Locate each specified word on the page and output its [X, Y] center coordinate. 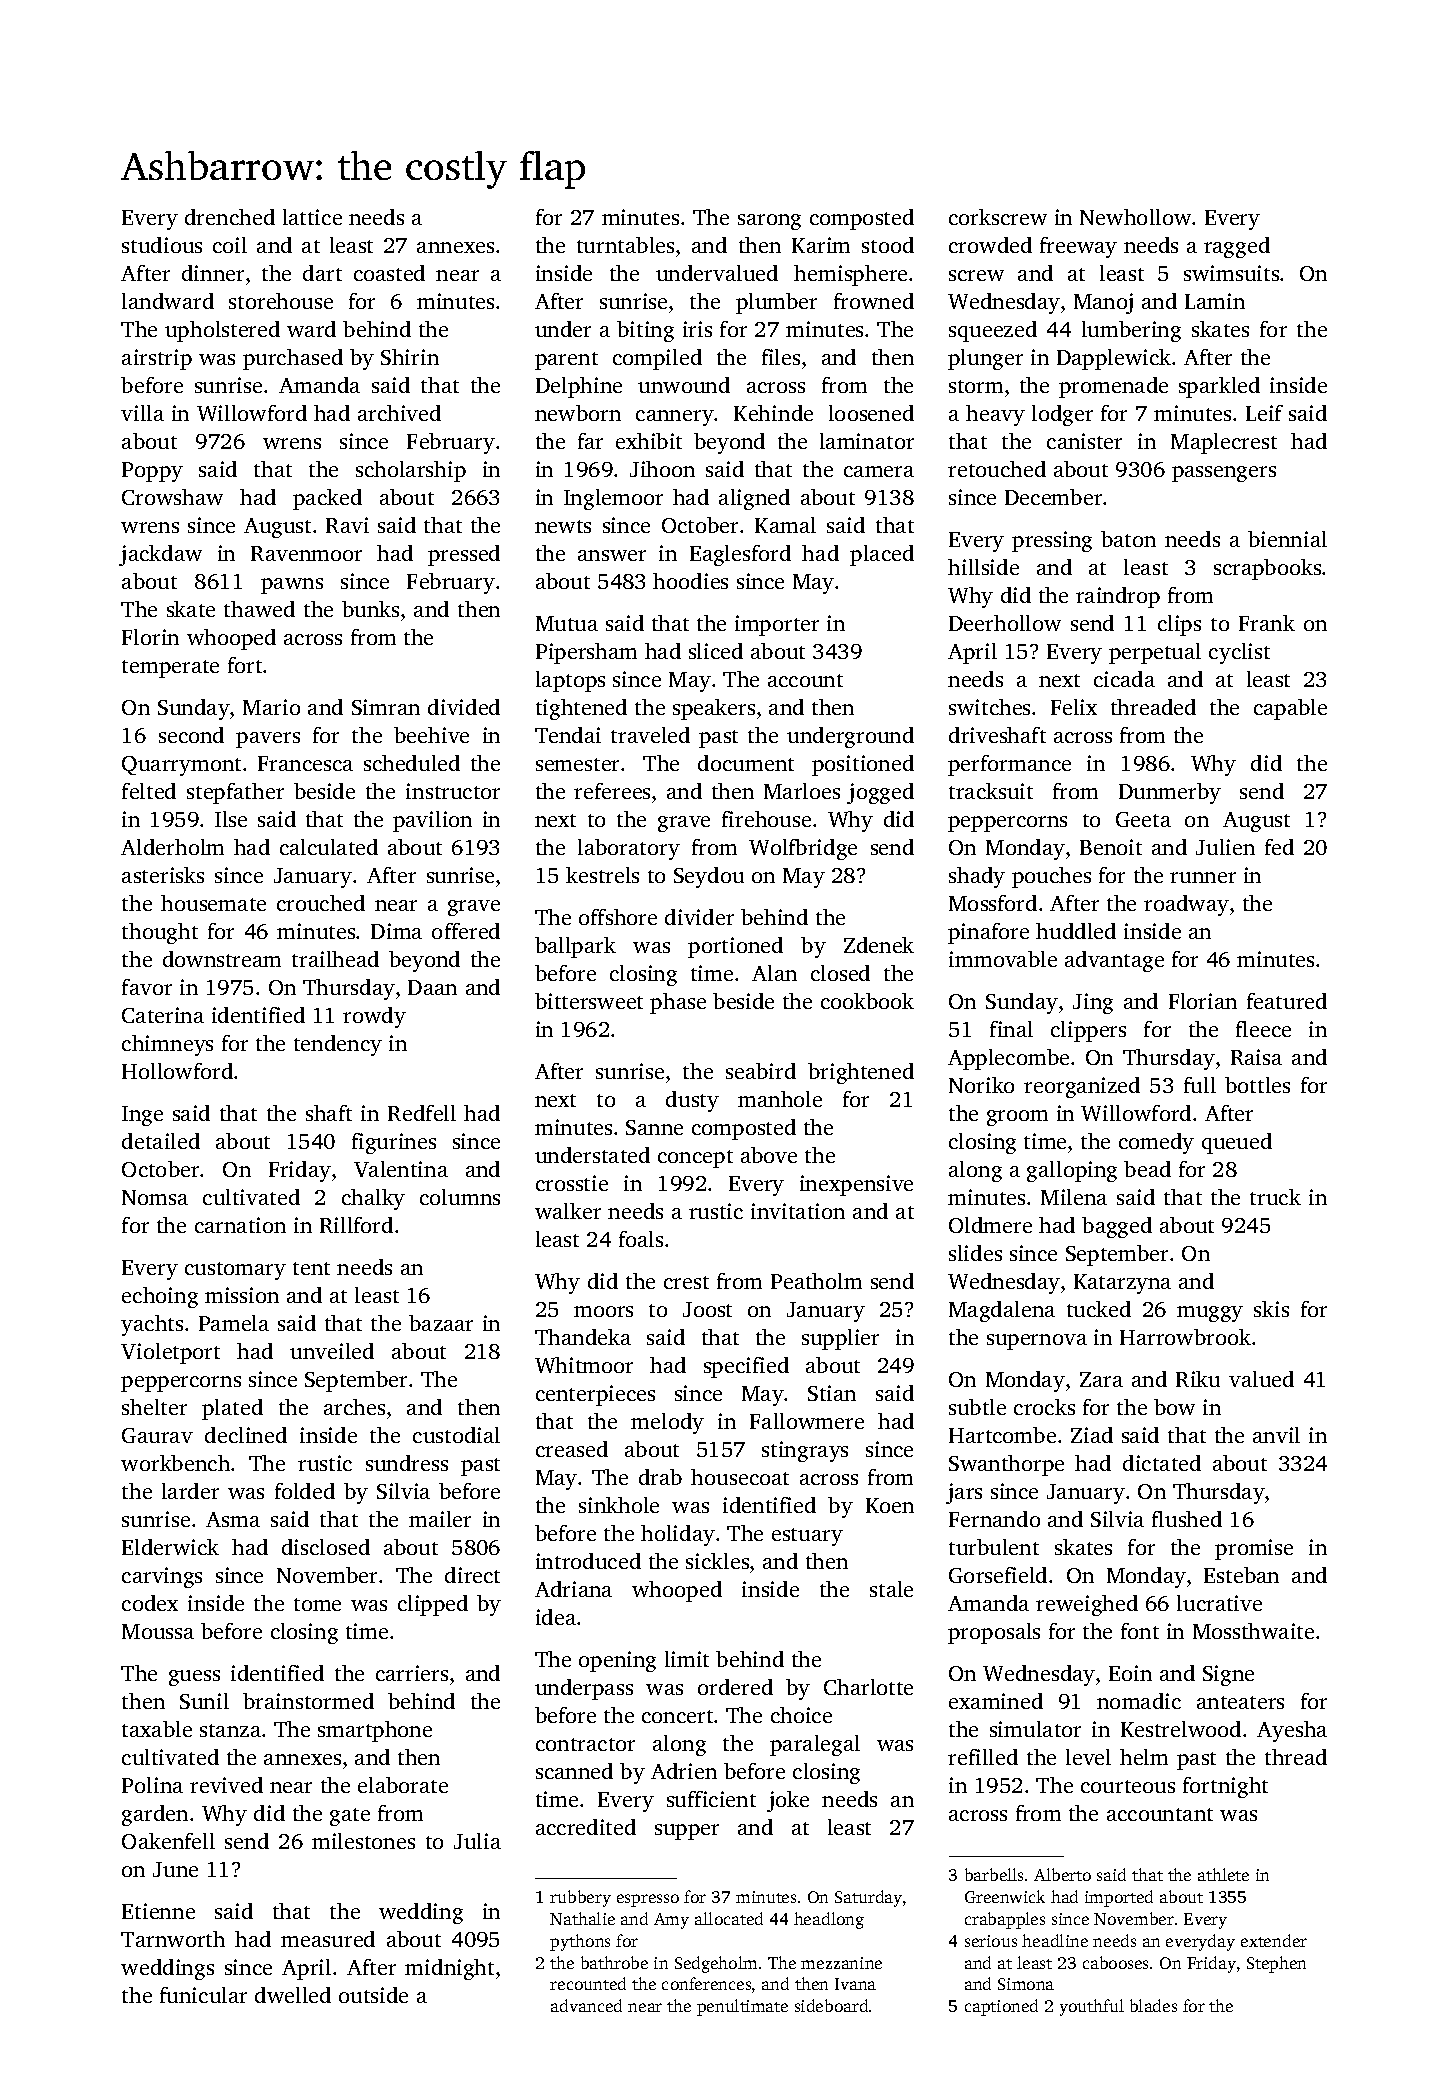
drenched [230, 217]
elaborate [403, 1785]
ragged [1237, 247]
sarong [769, 222]
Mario [271, 707]
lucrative [1219, 1603]
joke [788, 1801]
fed [1279, 847]
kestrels [602, 875]
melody [667, 1423]
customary [235, 1271]
